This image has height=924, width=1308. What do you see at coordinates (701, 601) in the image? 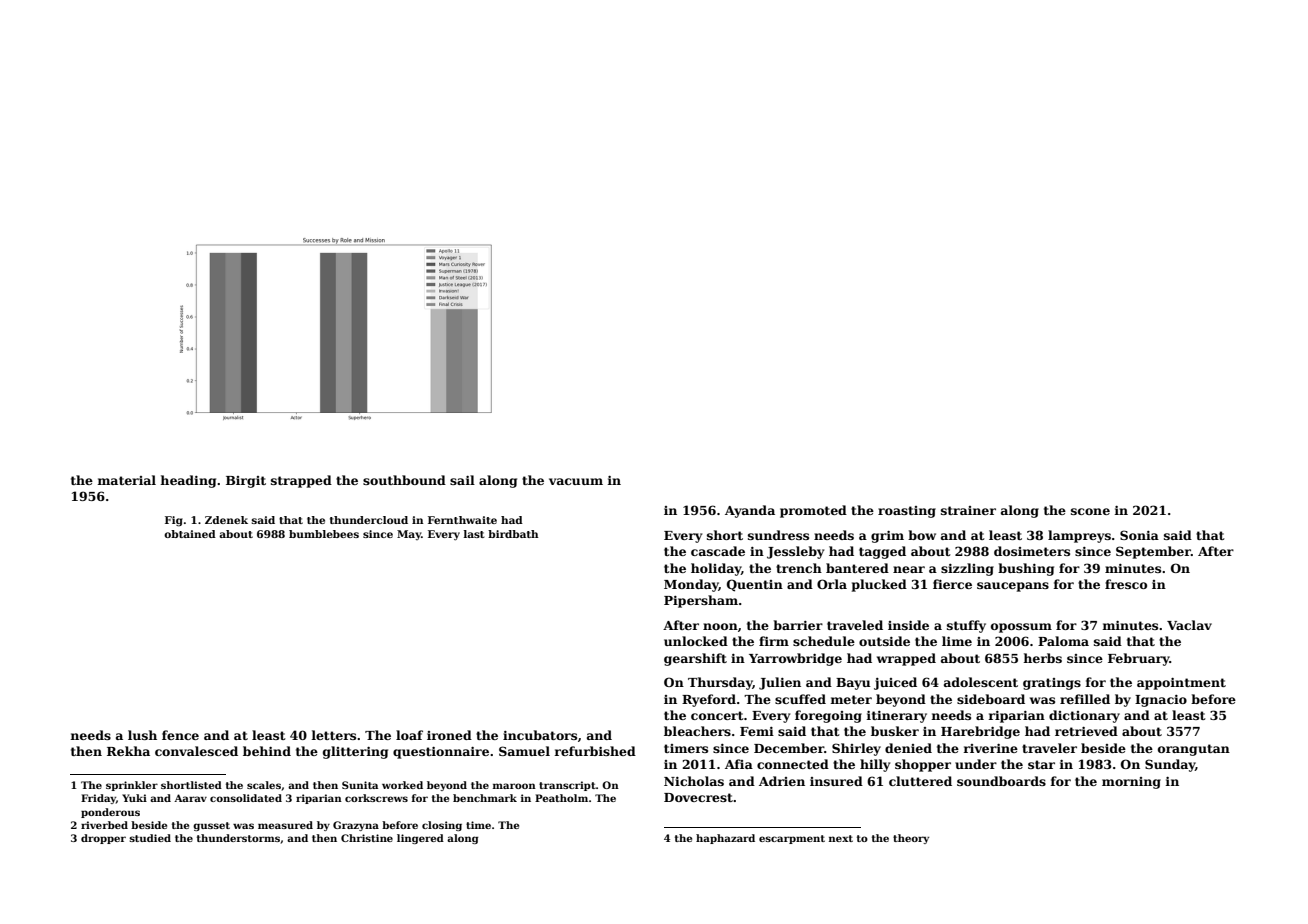
I see `Pipersham` at bounding box center [701, 601].
